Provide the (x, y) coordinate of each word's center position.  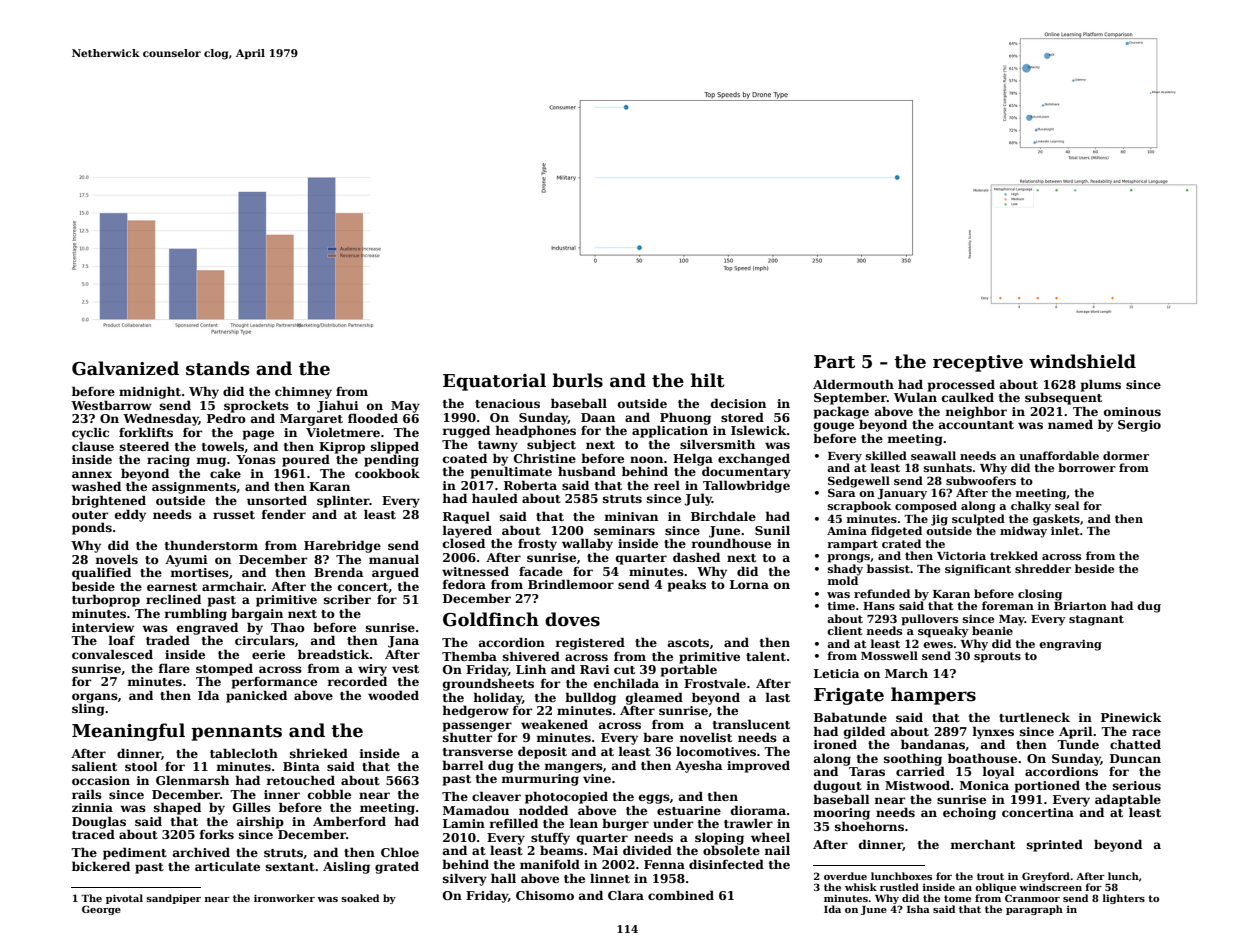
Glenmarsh (192, 780)
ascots (688, 643)
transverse (478, 752)
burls (577, 380)
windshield (1082, 361)
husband (587, 471)
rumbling (195, 614)
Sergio (1139, 426)
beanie (992, 630)
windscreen (1050, 887)
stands (218, 368)
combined (681, 895)
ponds (92, 528)
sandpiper (173, 899)
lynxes (993, 732)
